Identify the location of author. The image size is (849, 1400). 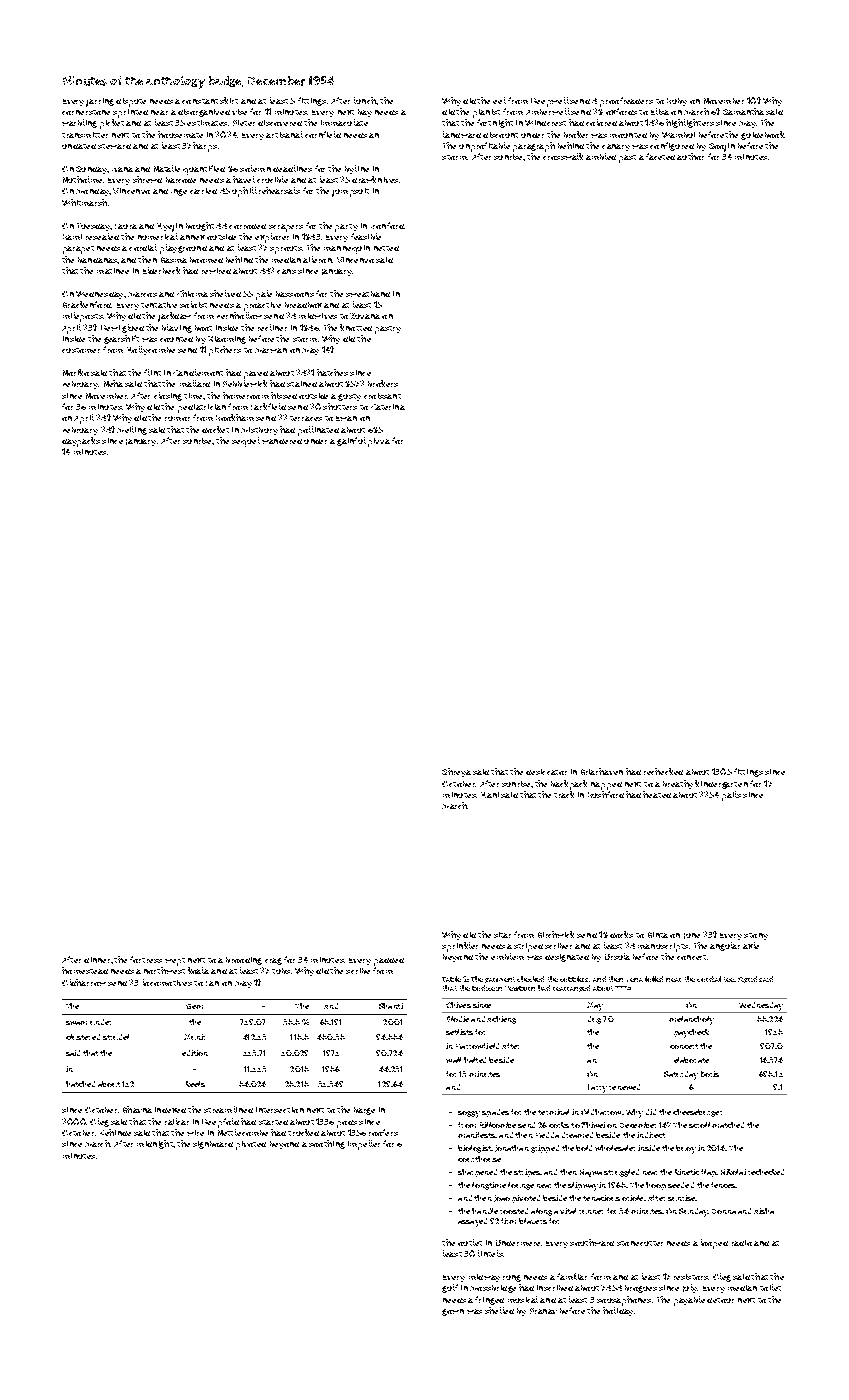
(690, 156).
